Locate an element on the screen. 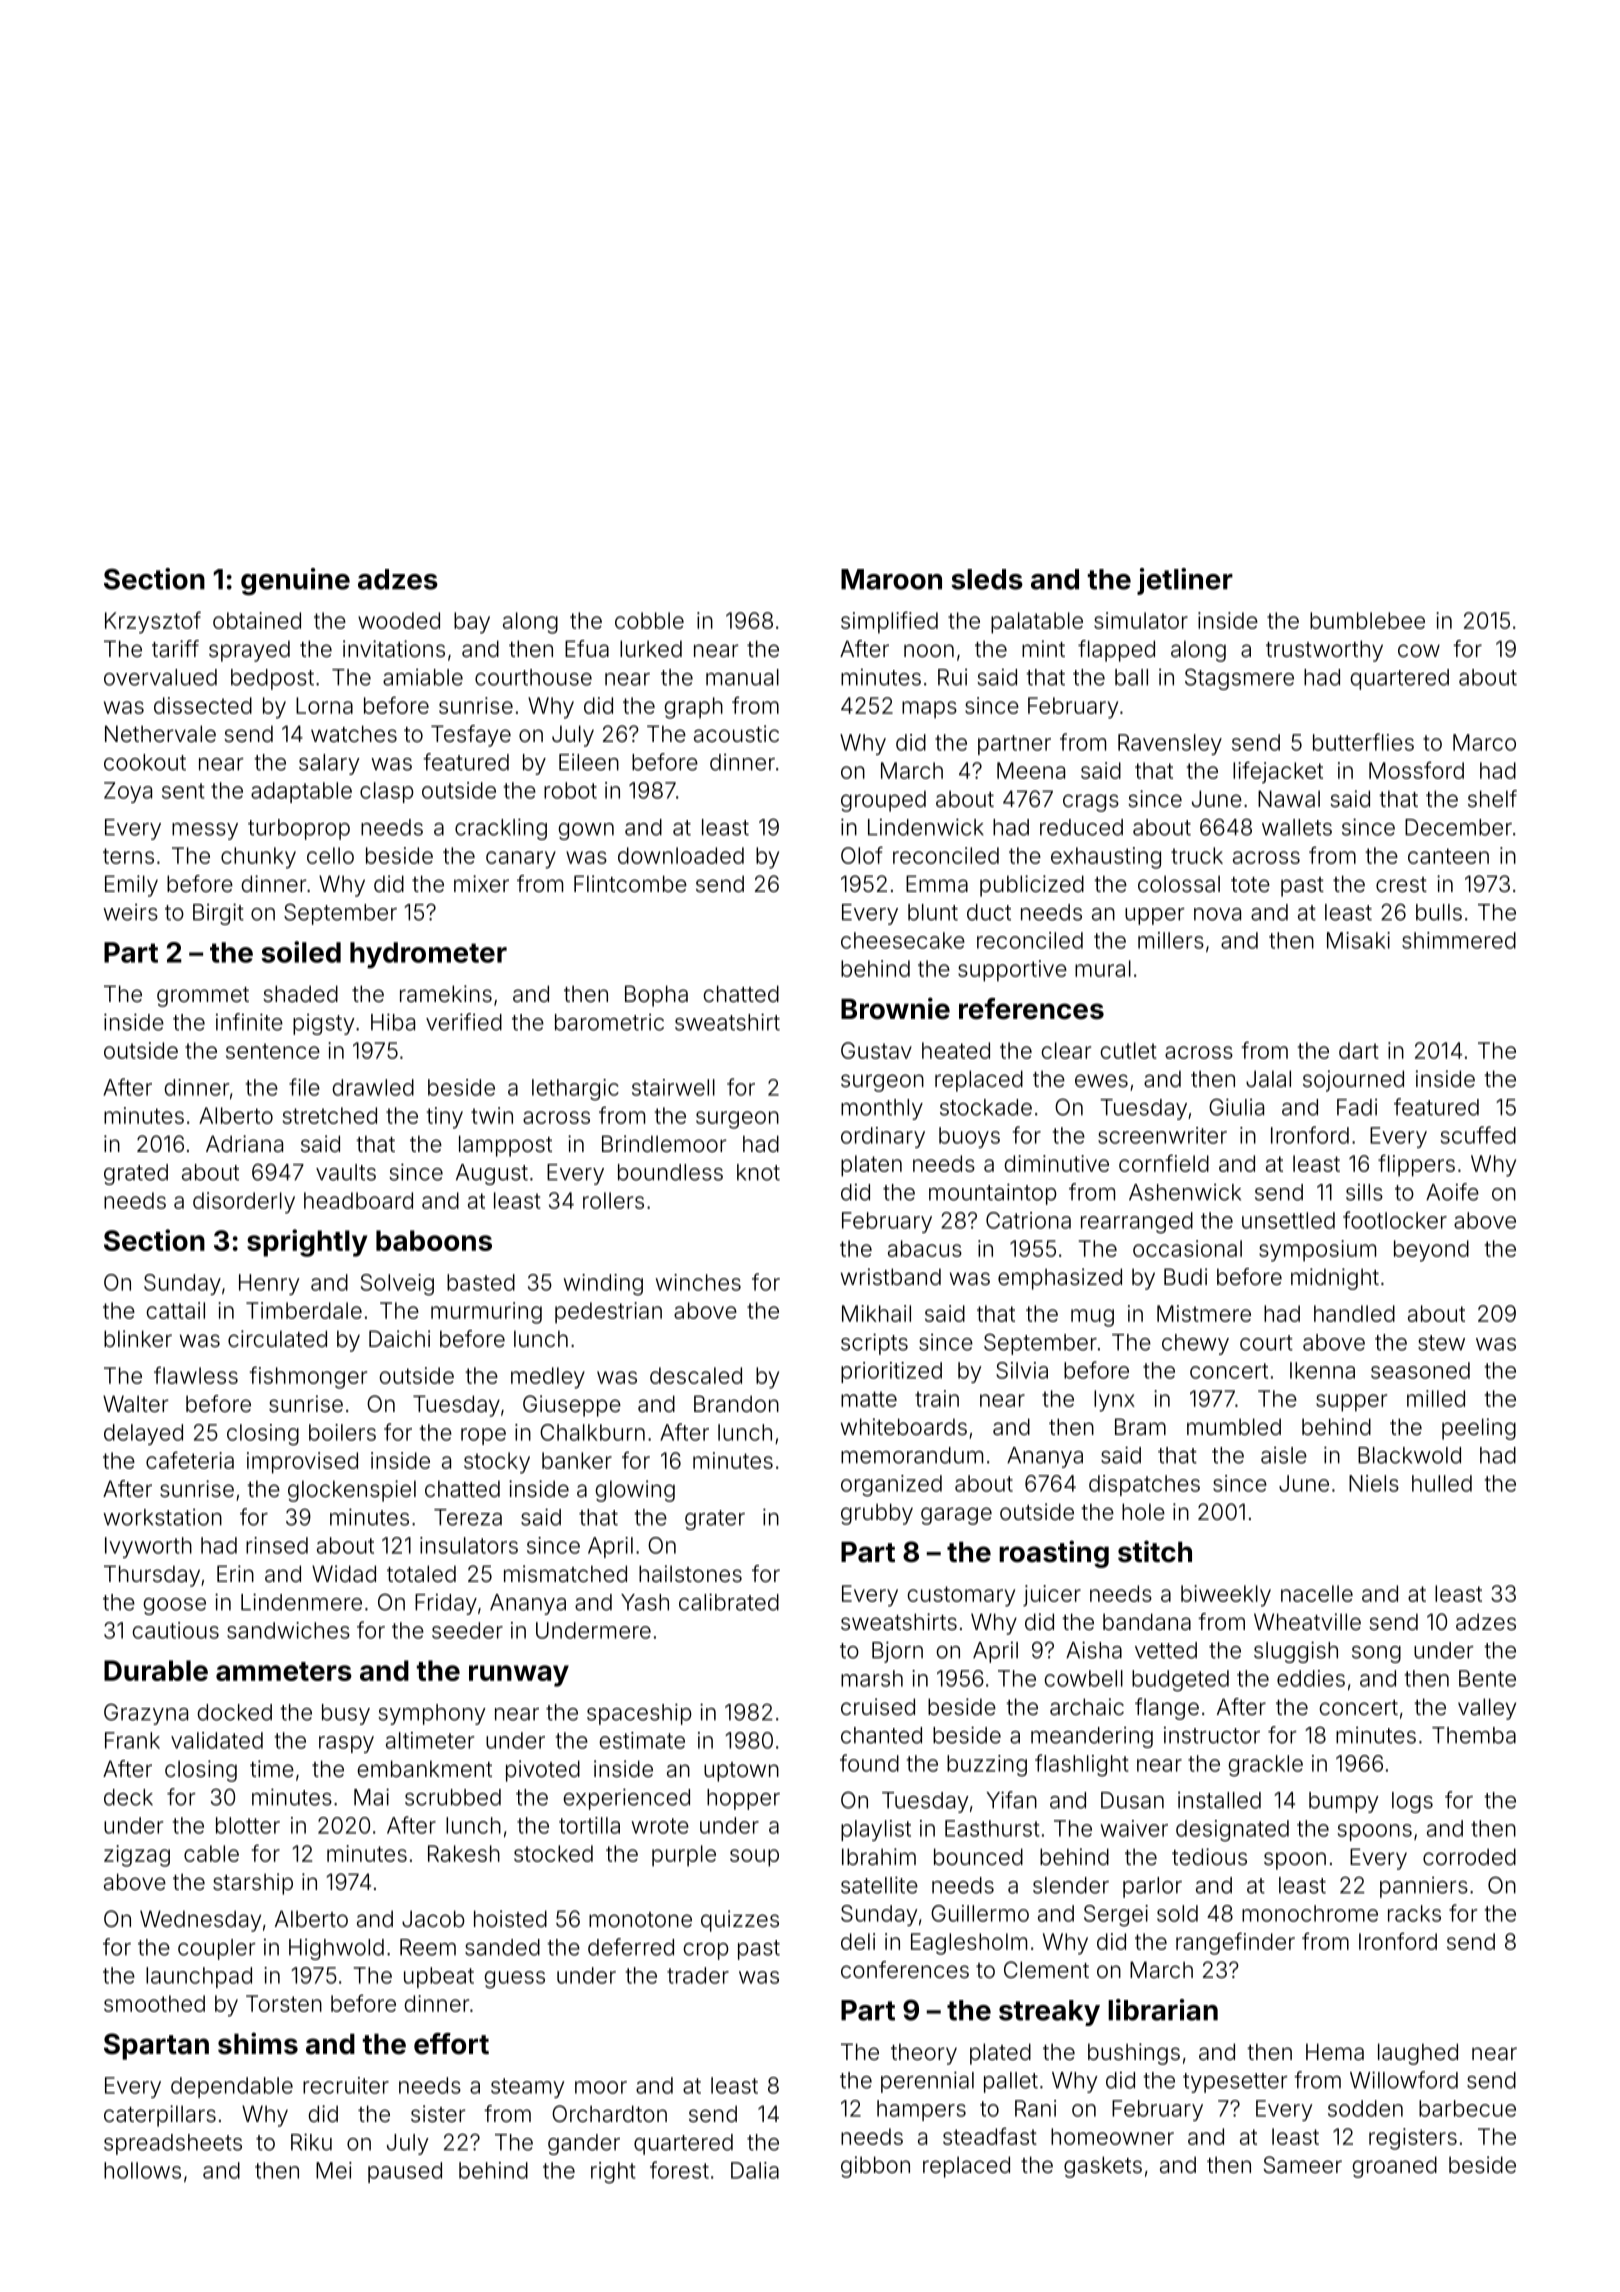 The width and height of the screenshot is (1620, 2292). genuine is located at coordinates (295, 582).
